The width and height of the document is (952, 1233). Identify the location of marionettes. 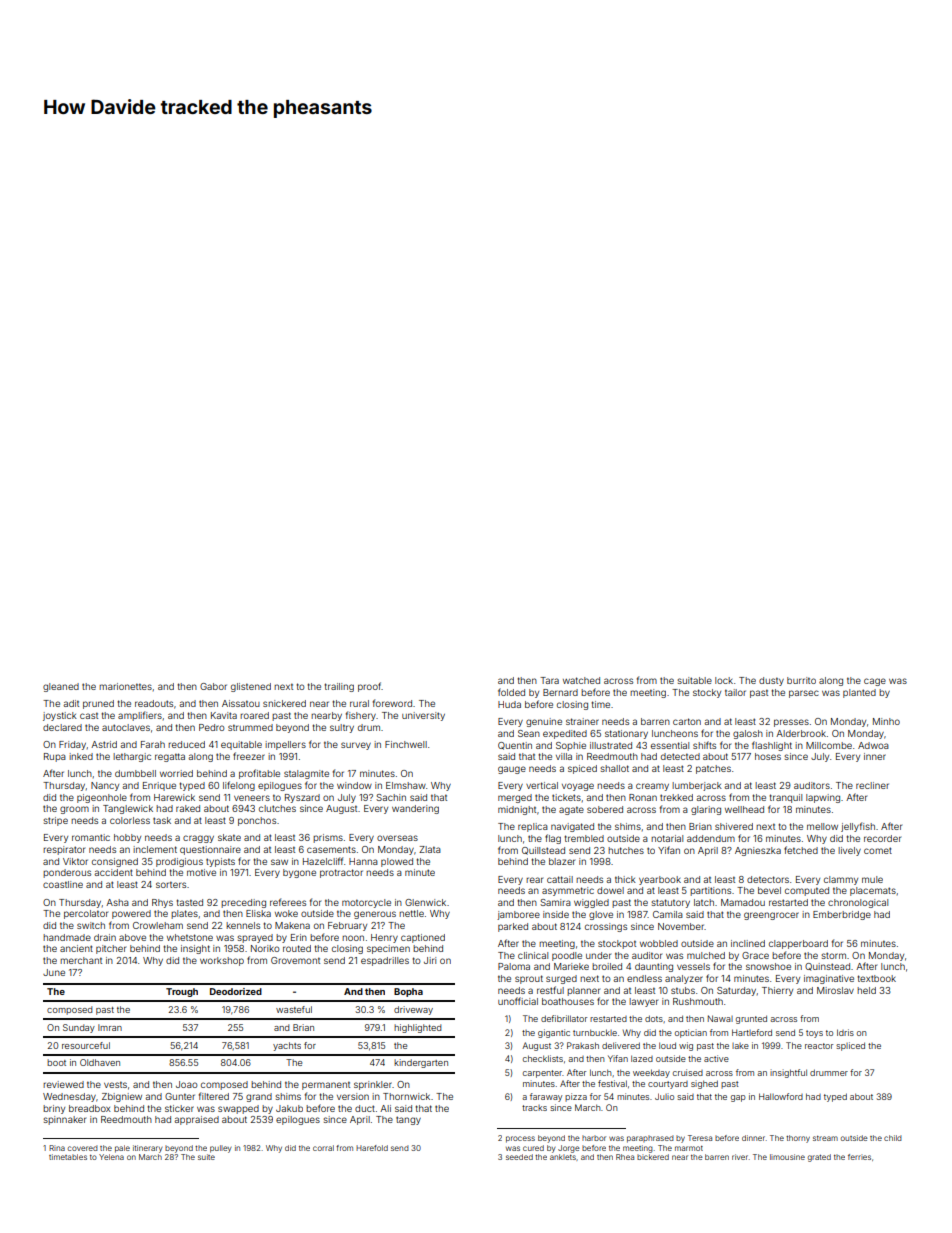
(125, 686).
